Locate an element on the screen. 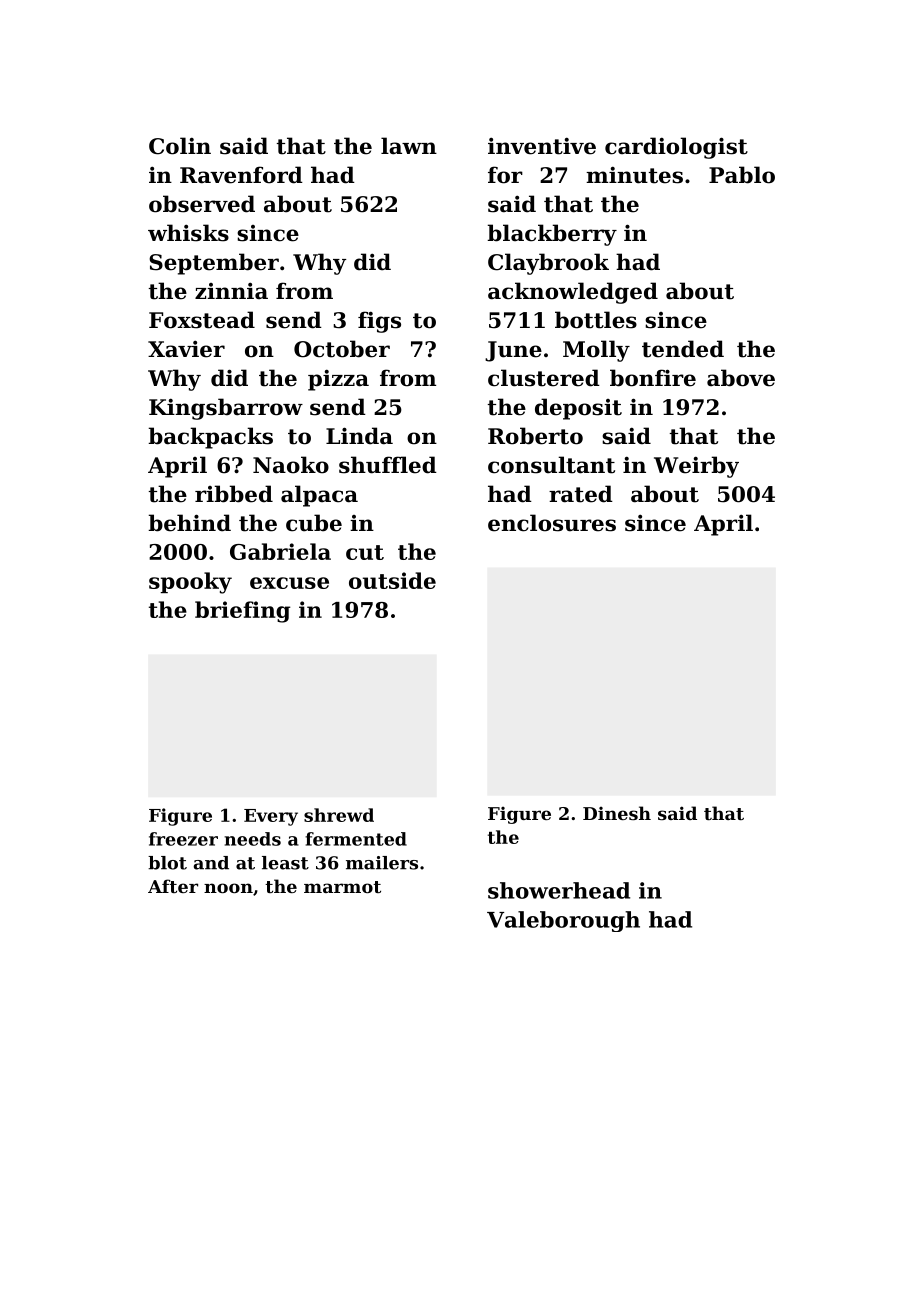 The height and width of the screenshot is (1311, 924). outside is located at coordinates (392, 580).
